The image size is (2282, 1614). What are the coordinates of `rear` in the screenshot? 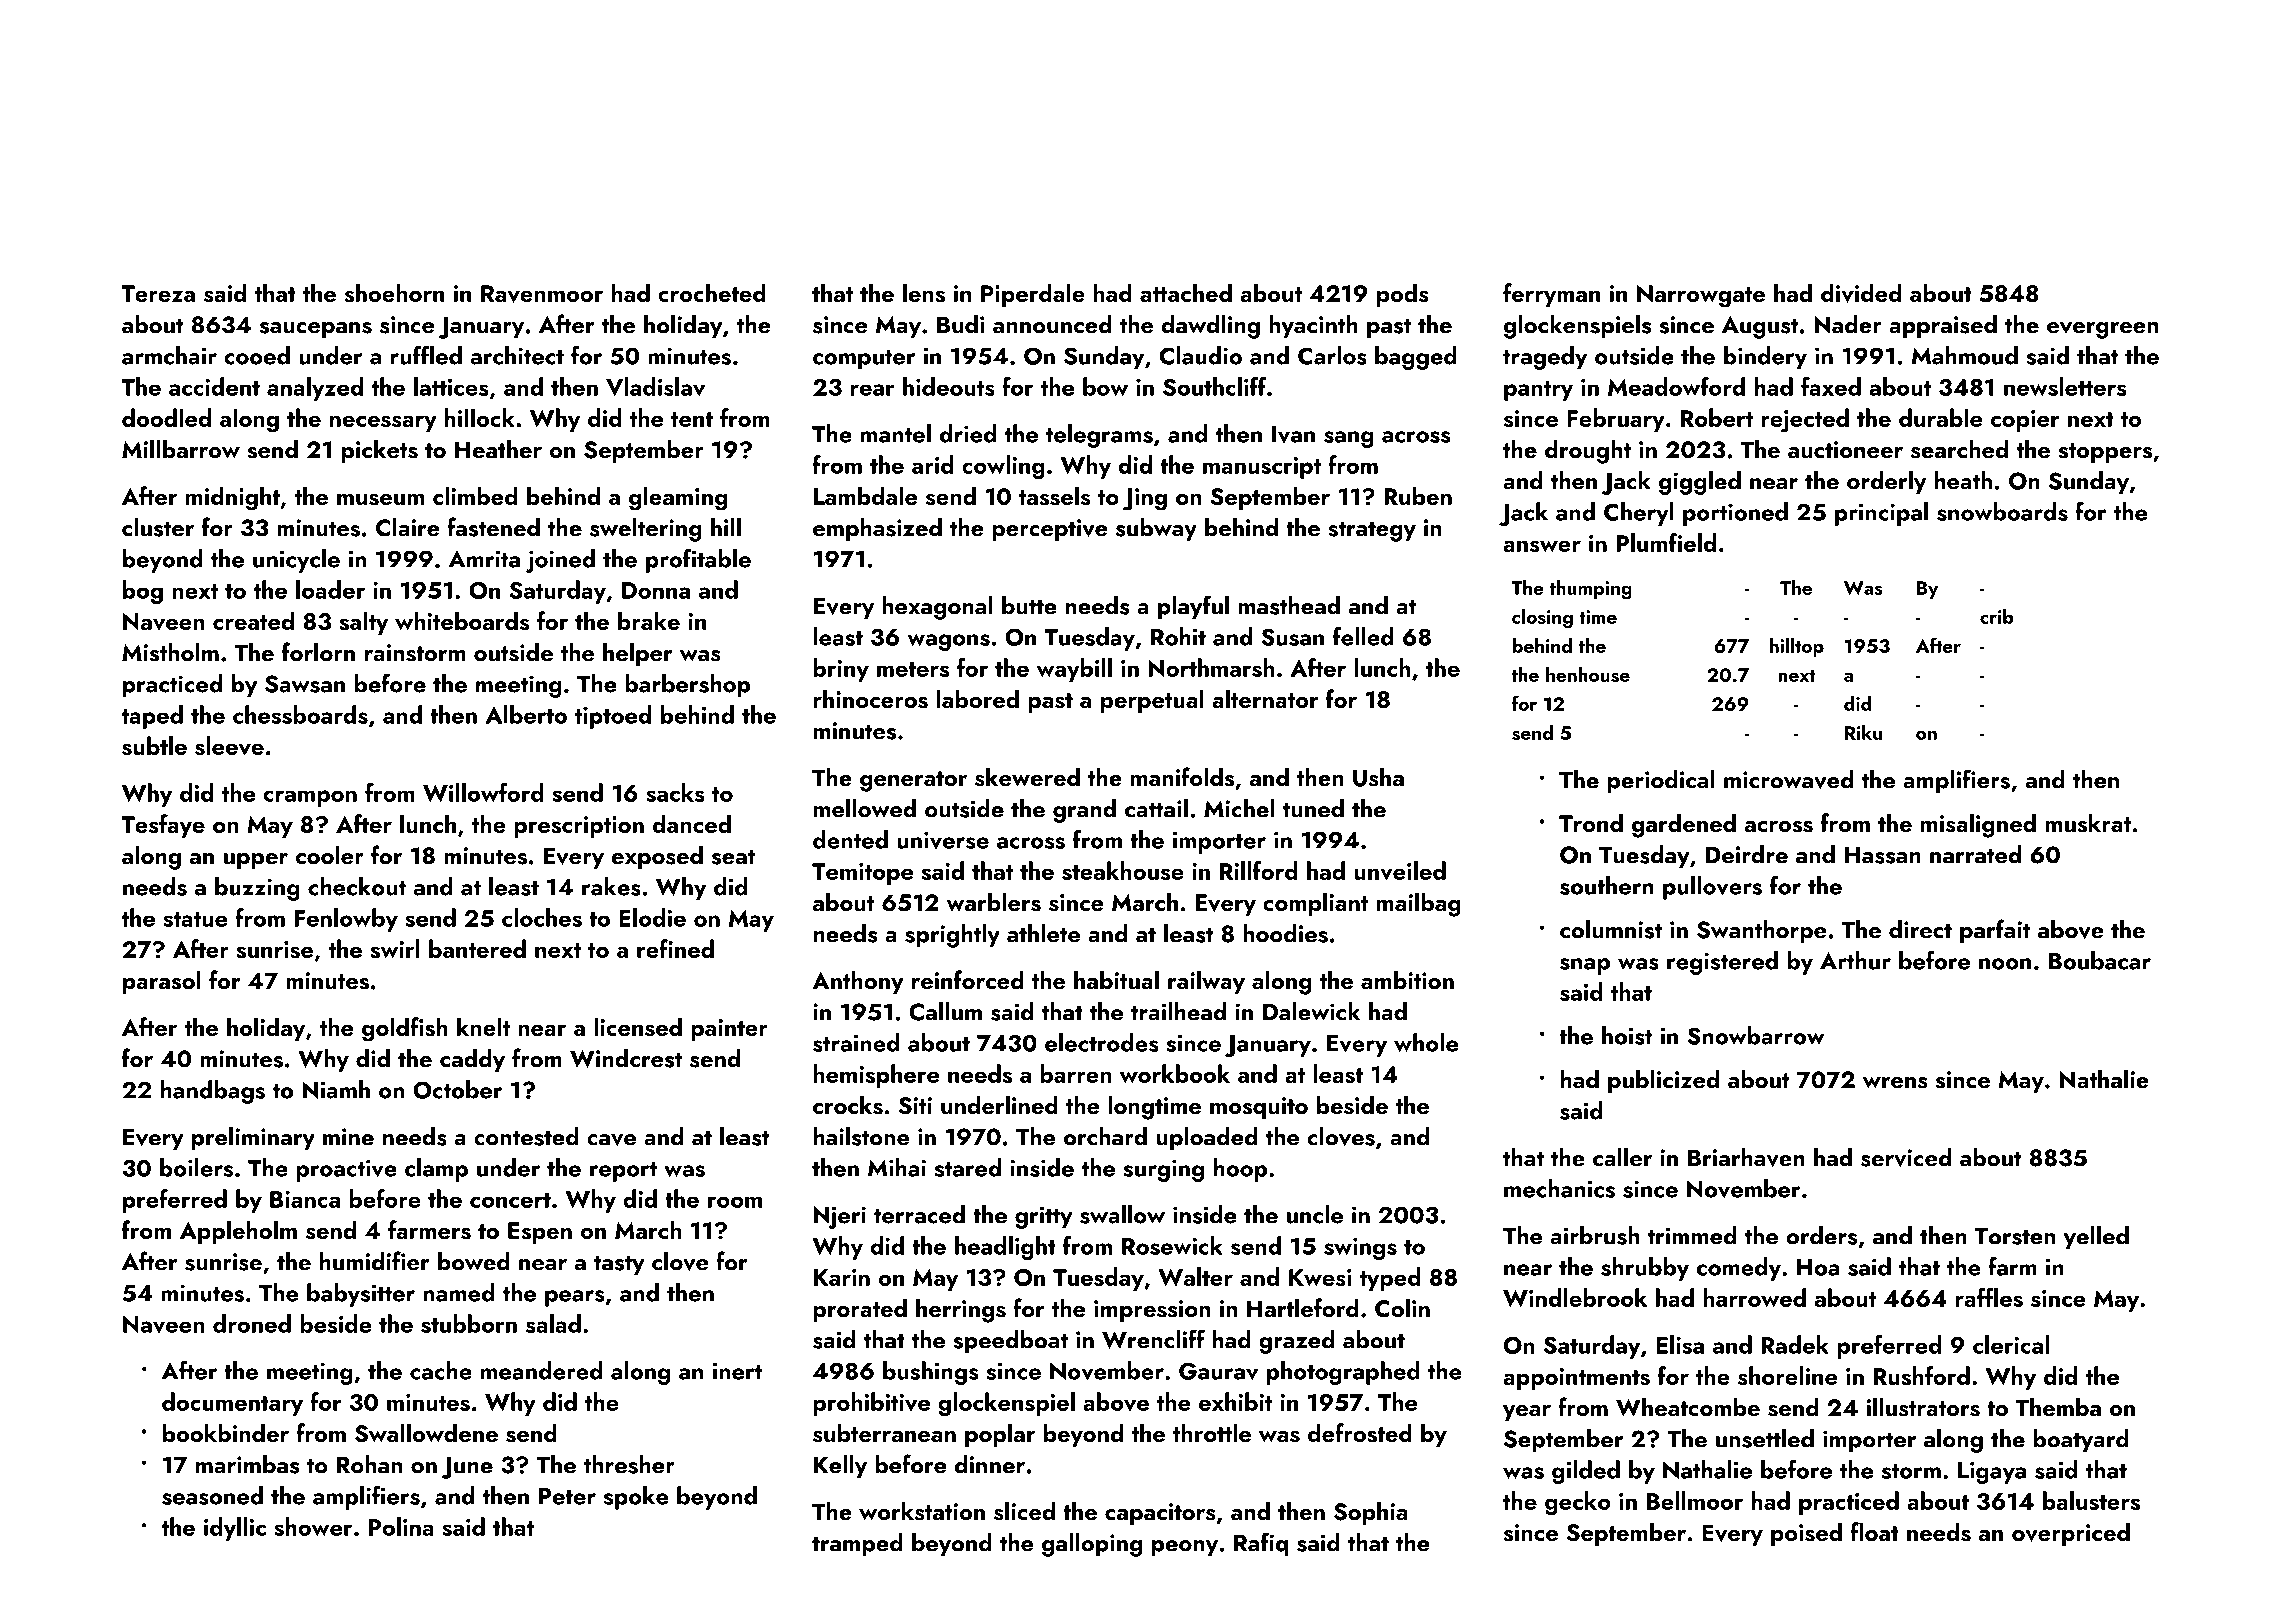 It's located at (872, 390).
